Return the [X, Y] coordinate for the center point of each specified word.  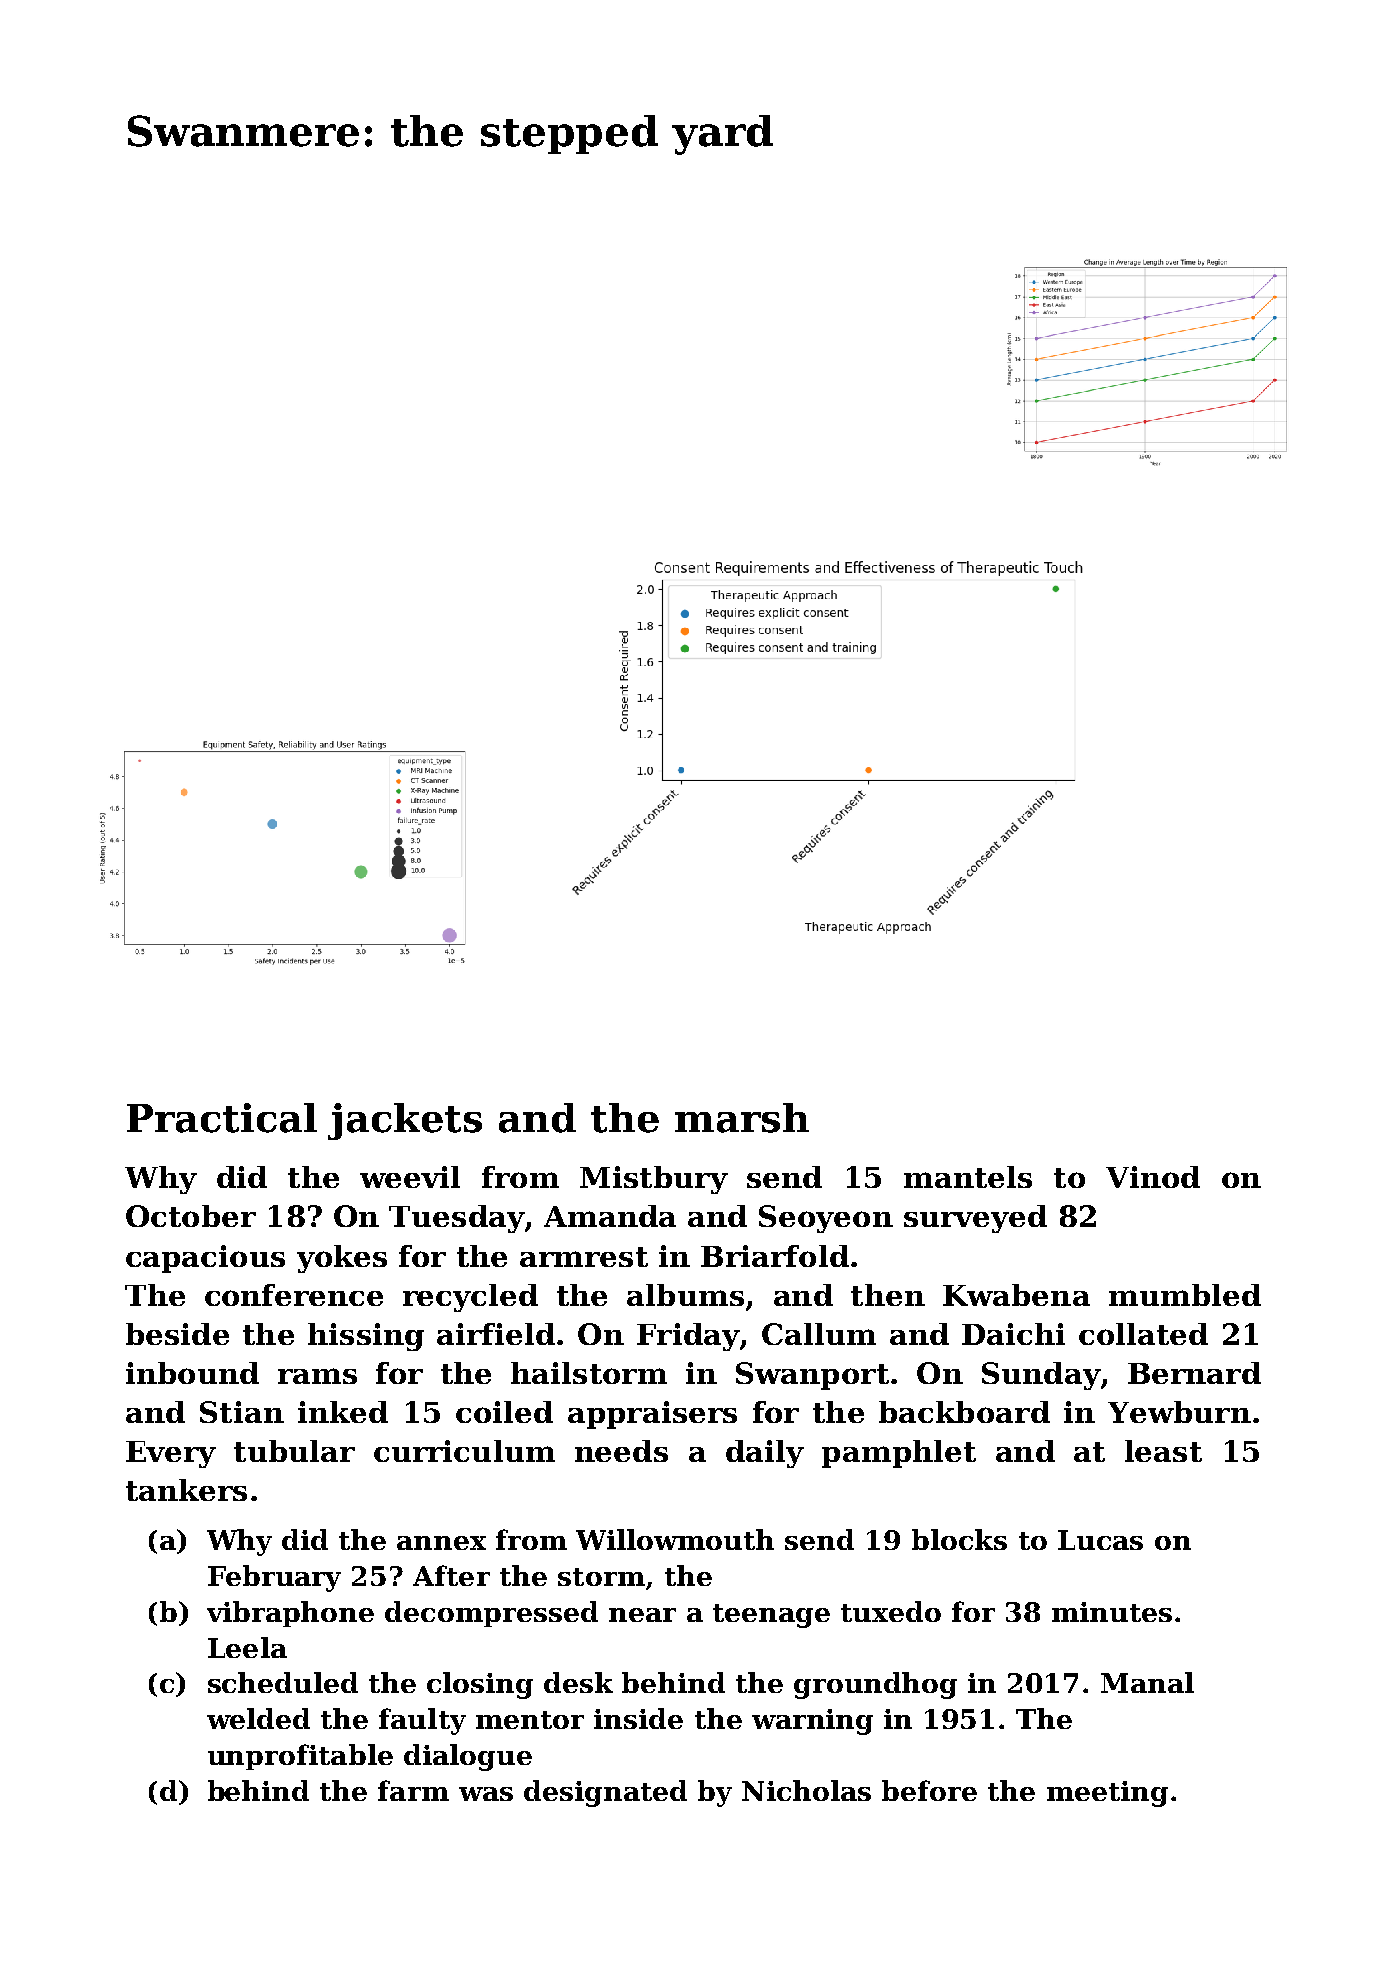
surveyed [975, 1219]
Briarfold [775, 1256]
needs [621, 1451]
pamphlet [899, 1454]
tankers [186, 1490]
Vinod [1153, 1177]
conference [294, 1295]
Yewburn [1179, 1412]
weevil [410, 1177]
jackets [405, 1121]
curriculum [464, 1451]
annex [441, 1543]
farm [413, 1790]
